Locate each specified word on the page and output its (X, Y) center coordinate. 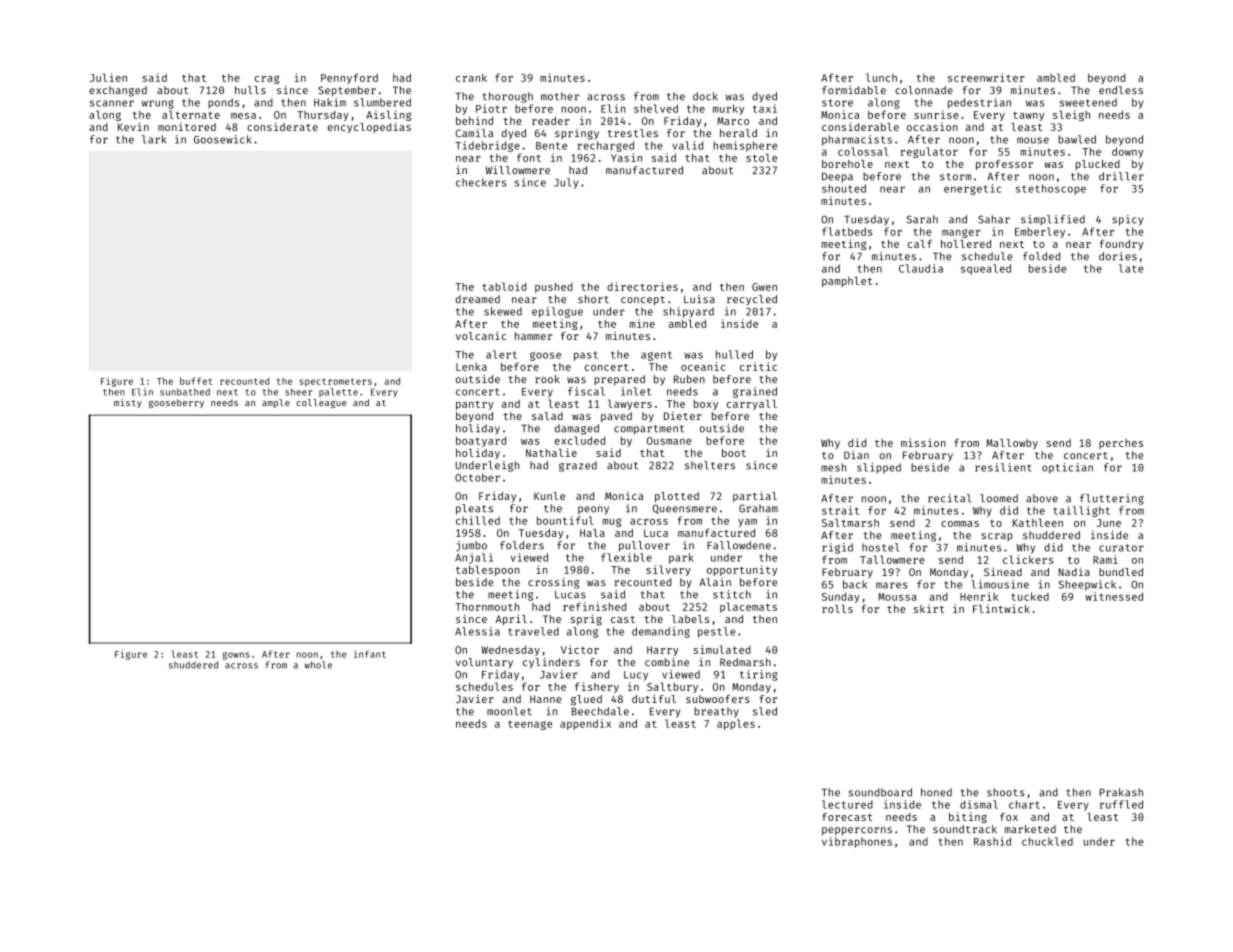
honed (936, 792)
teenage (530, 725)
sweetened (1088, 102)
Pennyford (349, 78)
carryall (752, 404)
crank (471, 78)
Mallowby (1012, 444)
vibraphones (857, 842)
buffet (196, 381)
